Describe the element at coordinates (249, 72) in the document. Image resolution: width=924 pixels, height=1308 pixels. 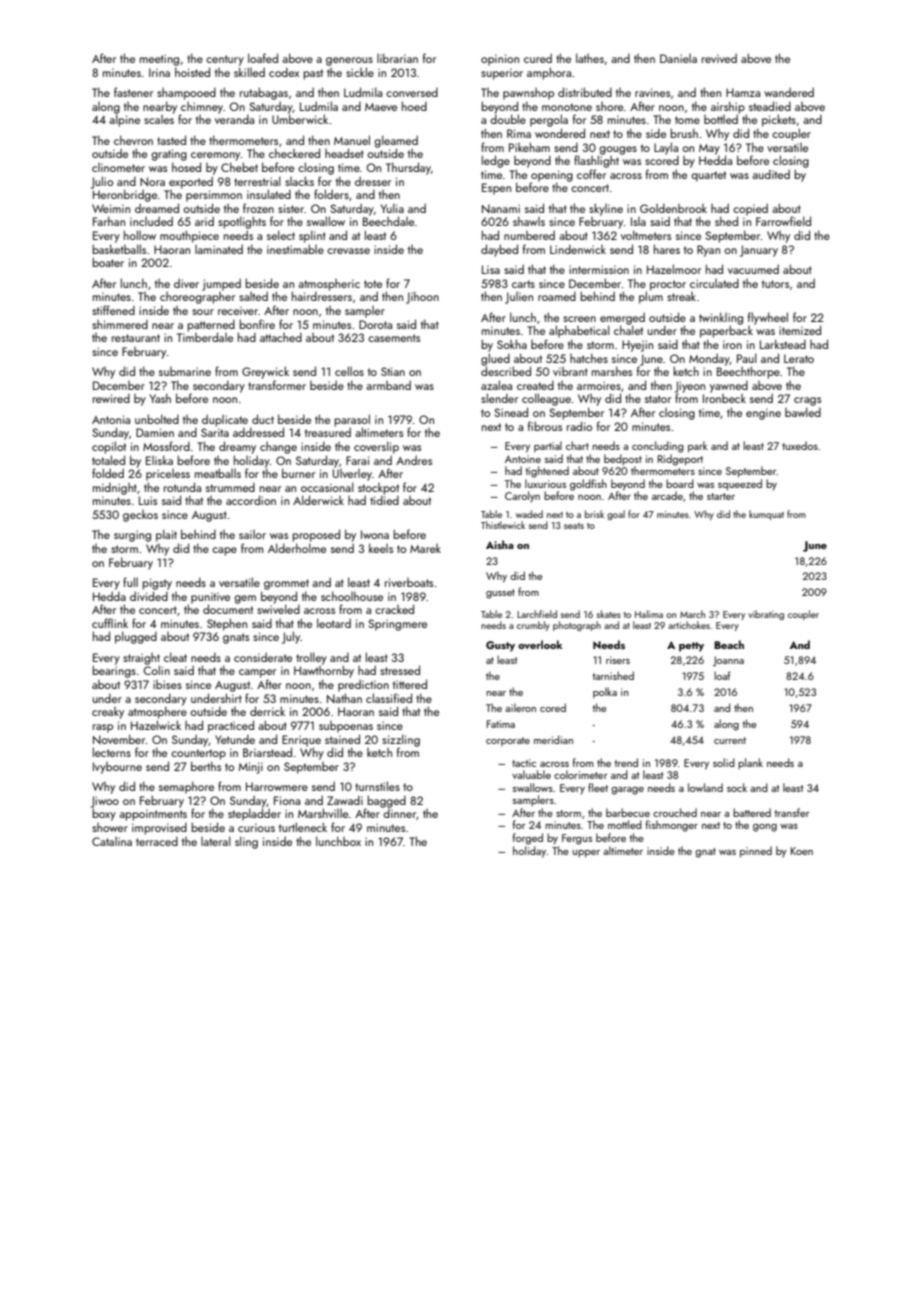
I see `skilled` at that location.
